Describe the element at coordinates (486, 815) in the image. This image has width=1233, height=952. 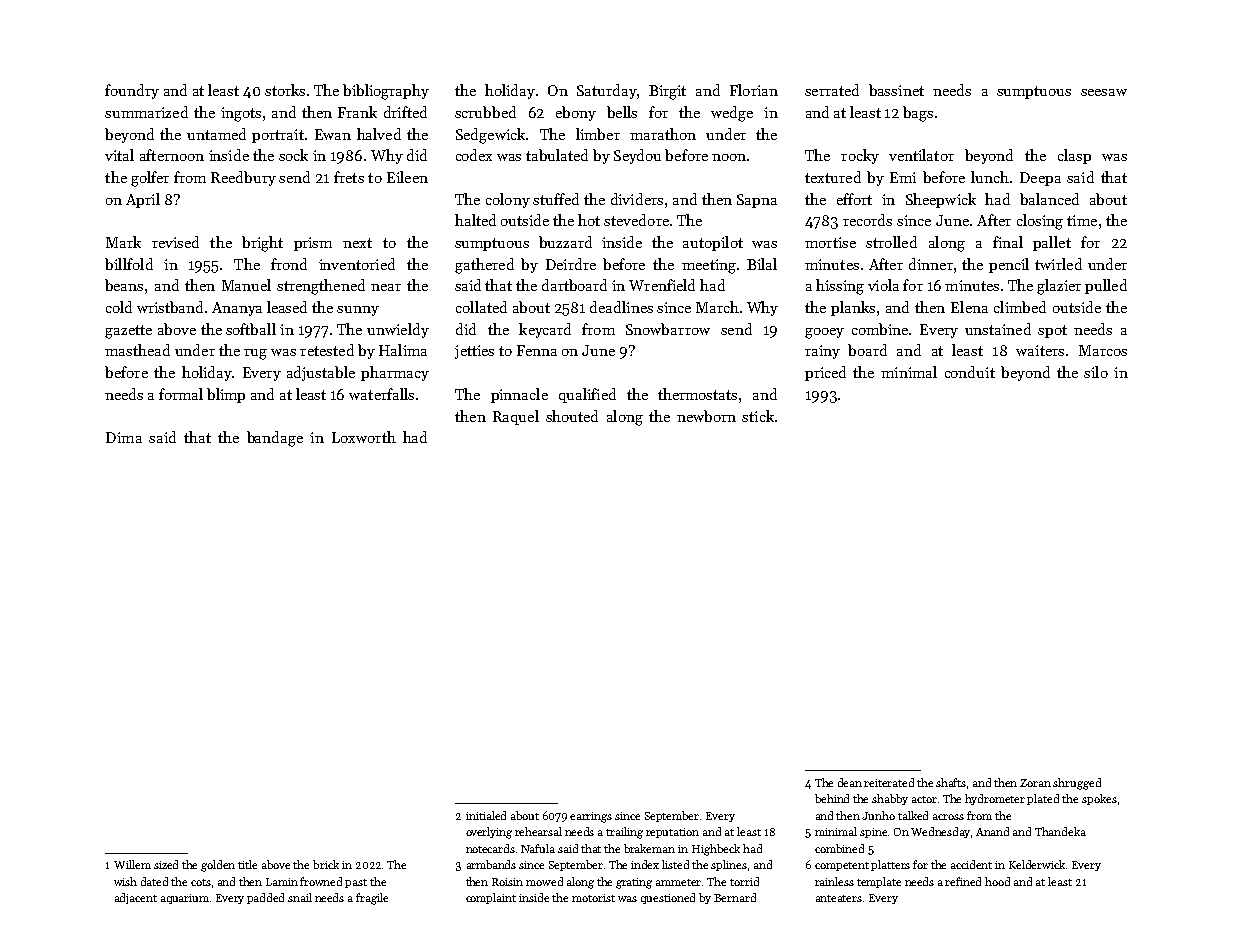
I see `initialed` at that location.
